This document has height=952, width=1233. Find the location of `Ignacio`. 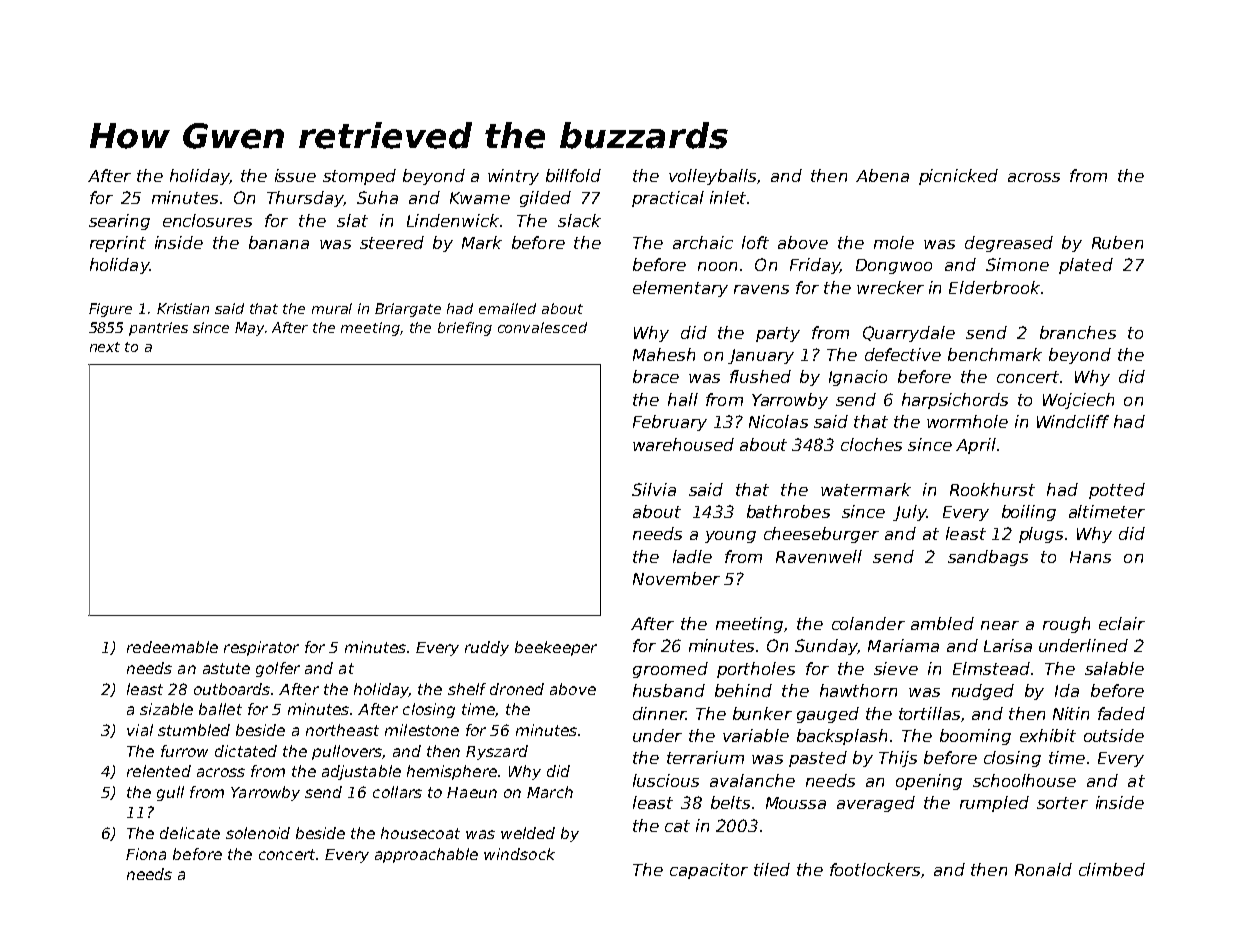

Ignacio is located at coordinates (858, 378).
